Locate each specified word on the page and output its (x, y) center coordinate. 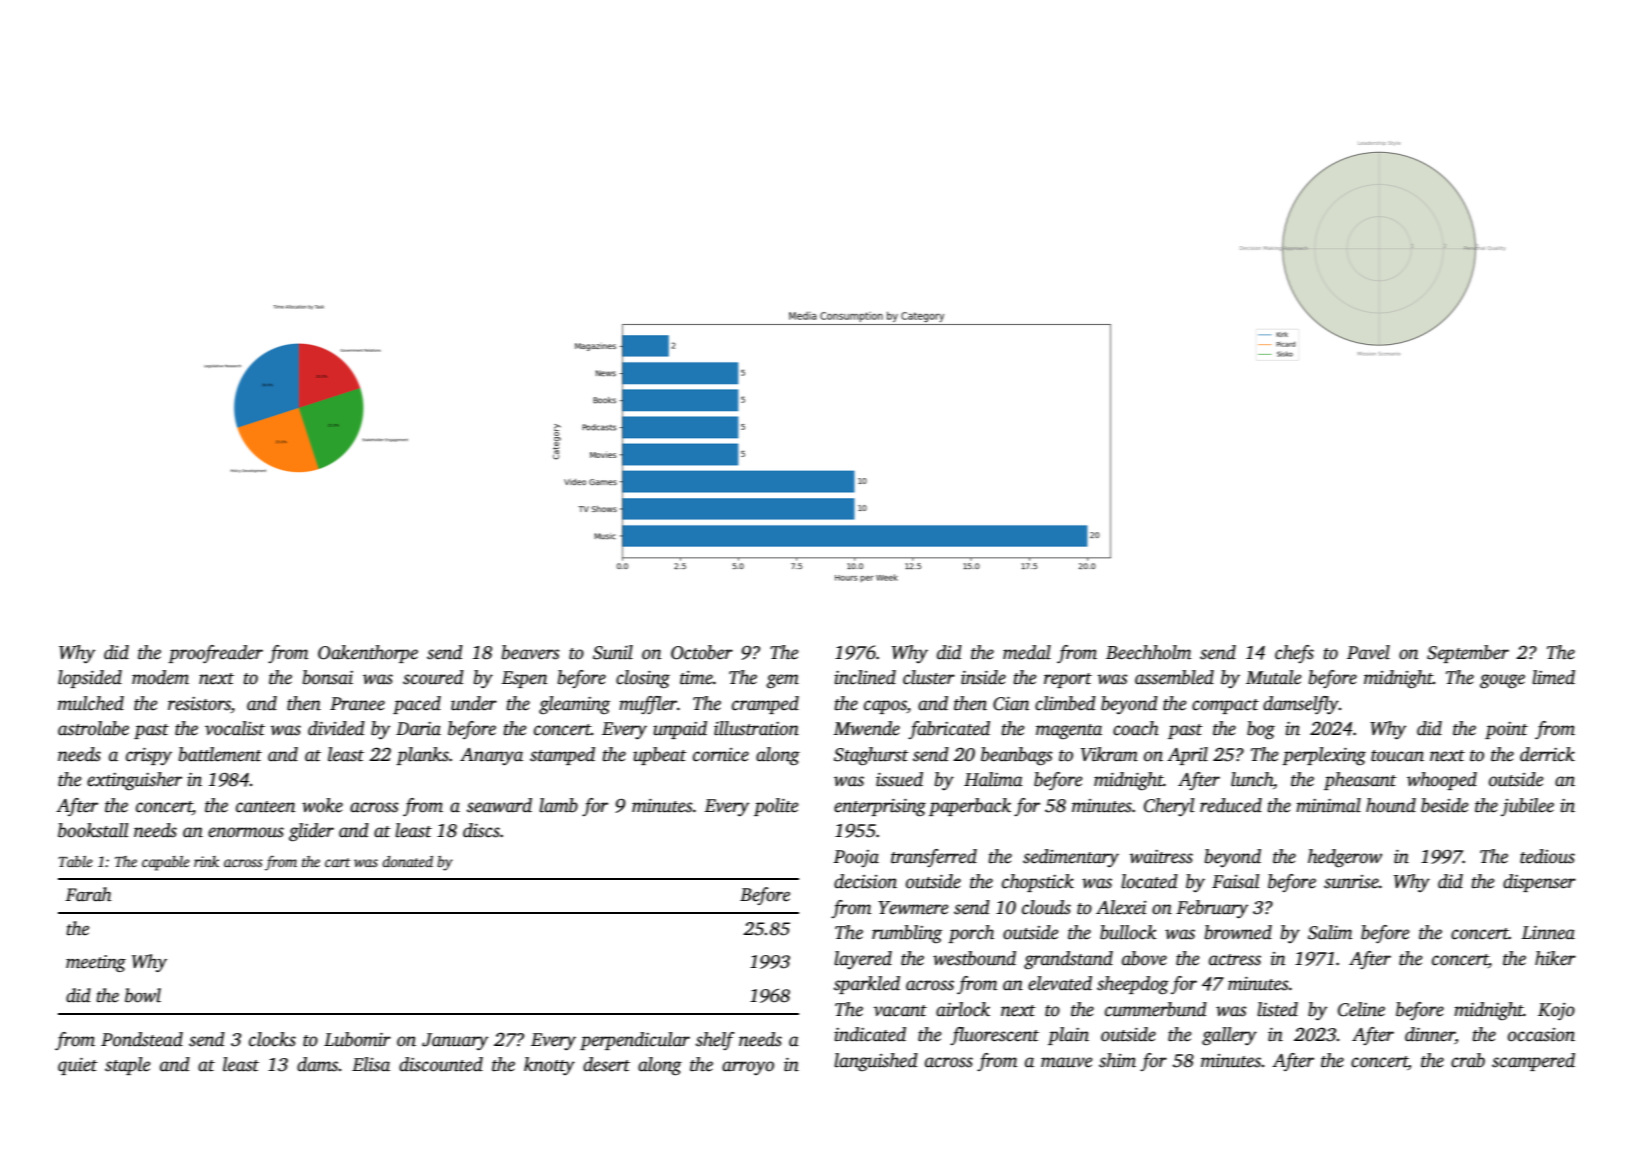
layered (863, 960)
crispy (149, 756)
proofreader (215, 654)
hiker (1555, 958)
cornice (721, 755)
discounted (441, 1064)
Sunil (613, 652)
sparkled (867, 985)
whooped (1442, 781)
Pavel (1368, 652)
